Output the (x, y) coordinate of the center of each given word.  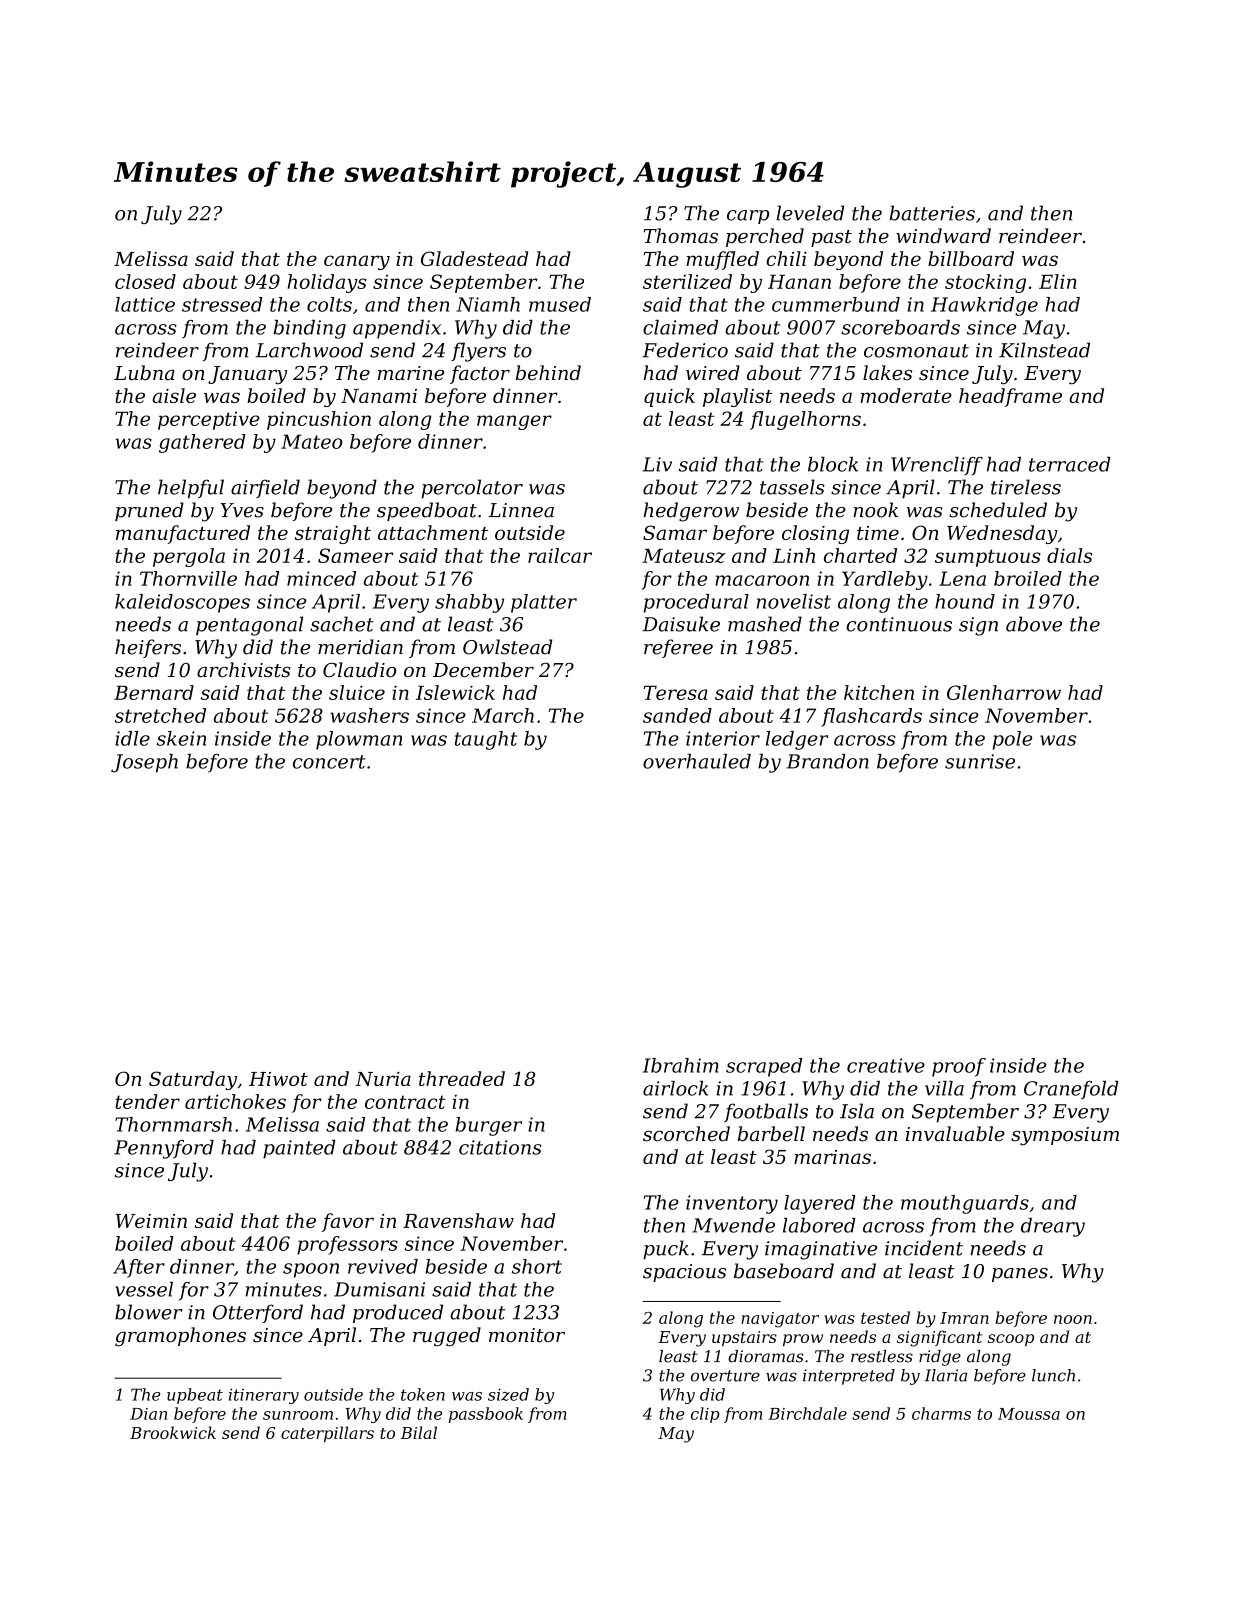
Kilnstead (1044, 350)
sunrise (980, 761)
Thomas (681, 236)
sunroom (298, 1415)
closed (145, 281)
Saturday (193, 1080)
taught (486, 740)
